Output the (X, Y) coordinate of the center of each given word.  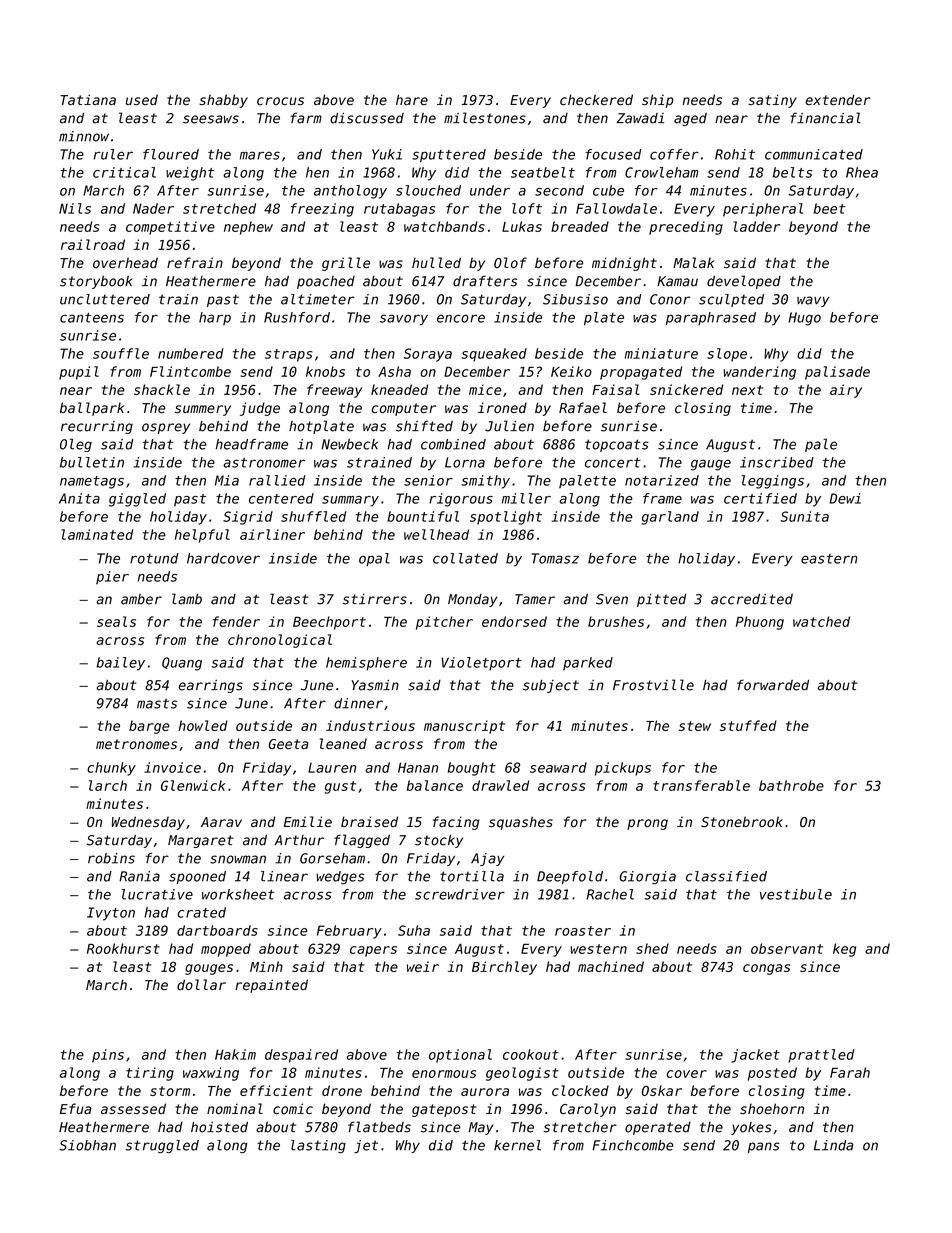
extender (838, 100)
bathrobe (791, 785)
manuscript (464, 727)
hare (412, 100)
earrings (210, 686)
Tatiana (88, 99)
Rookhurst (123, 948)
